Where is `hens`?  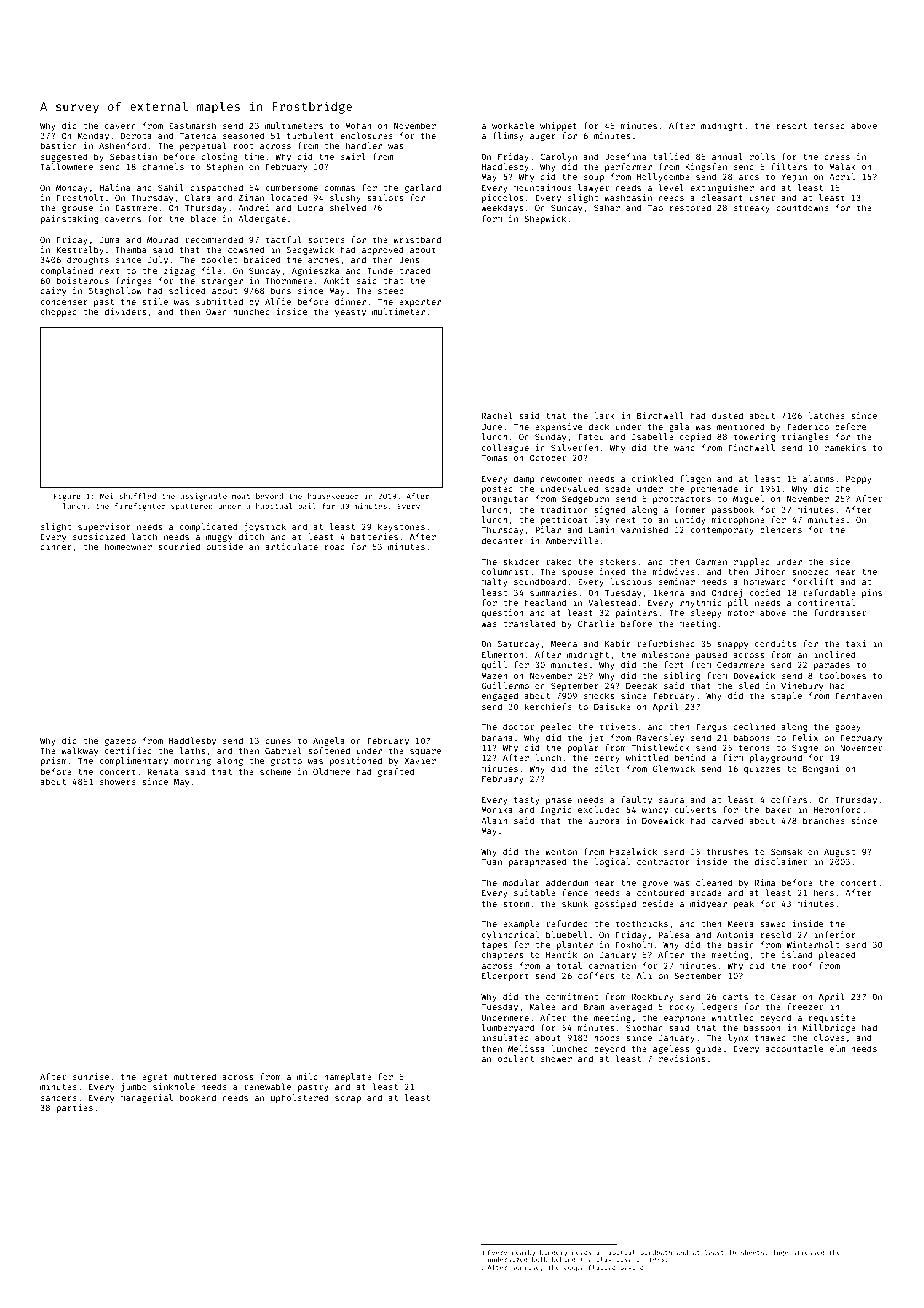
hens is located at coordinates (824, 892).
